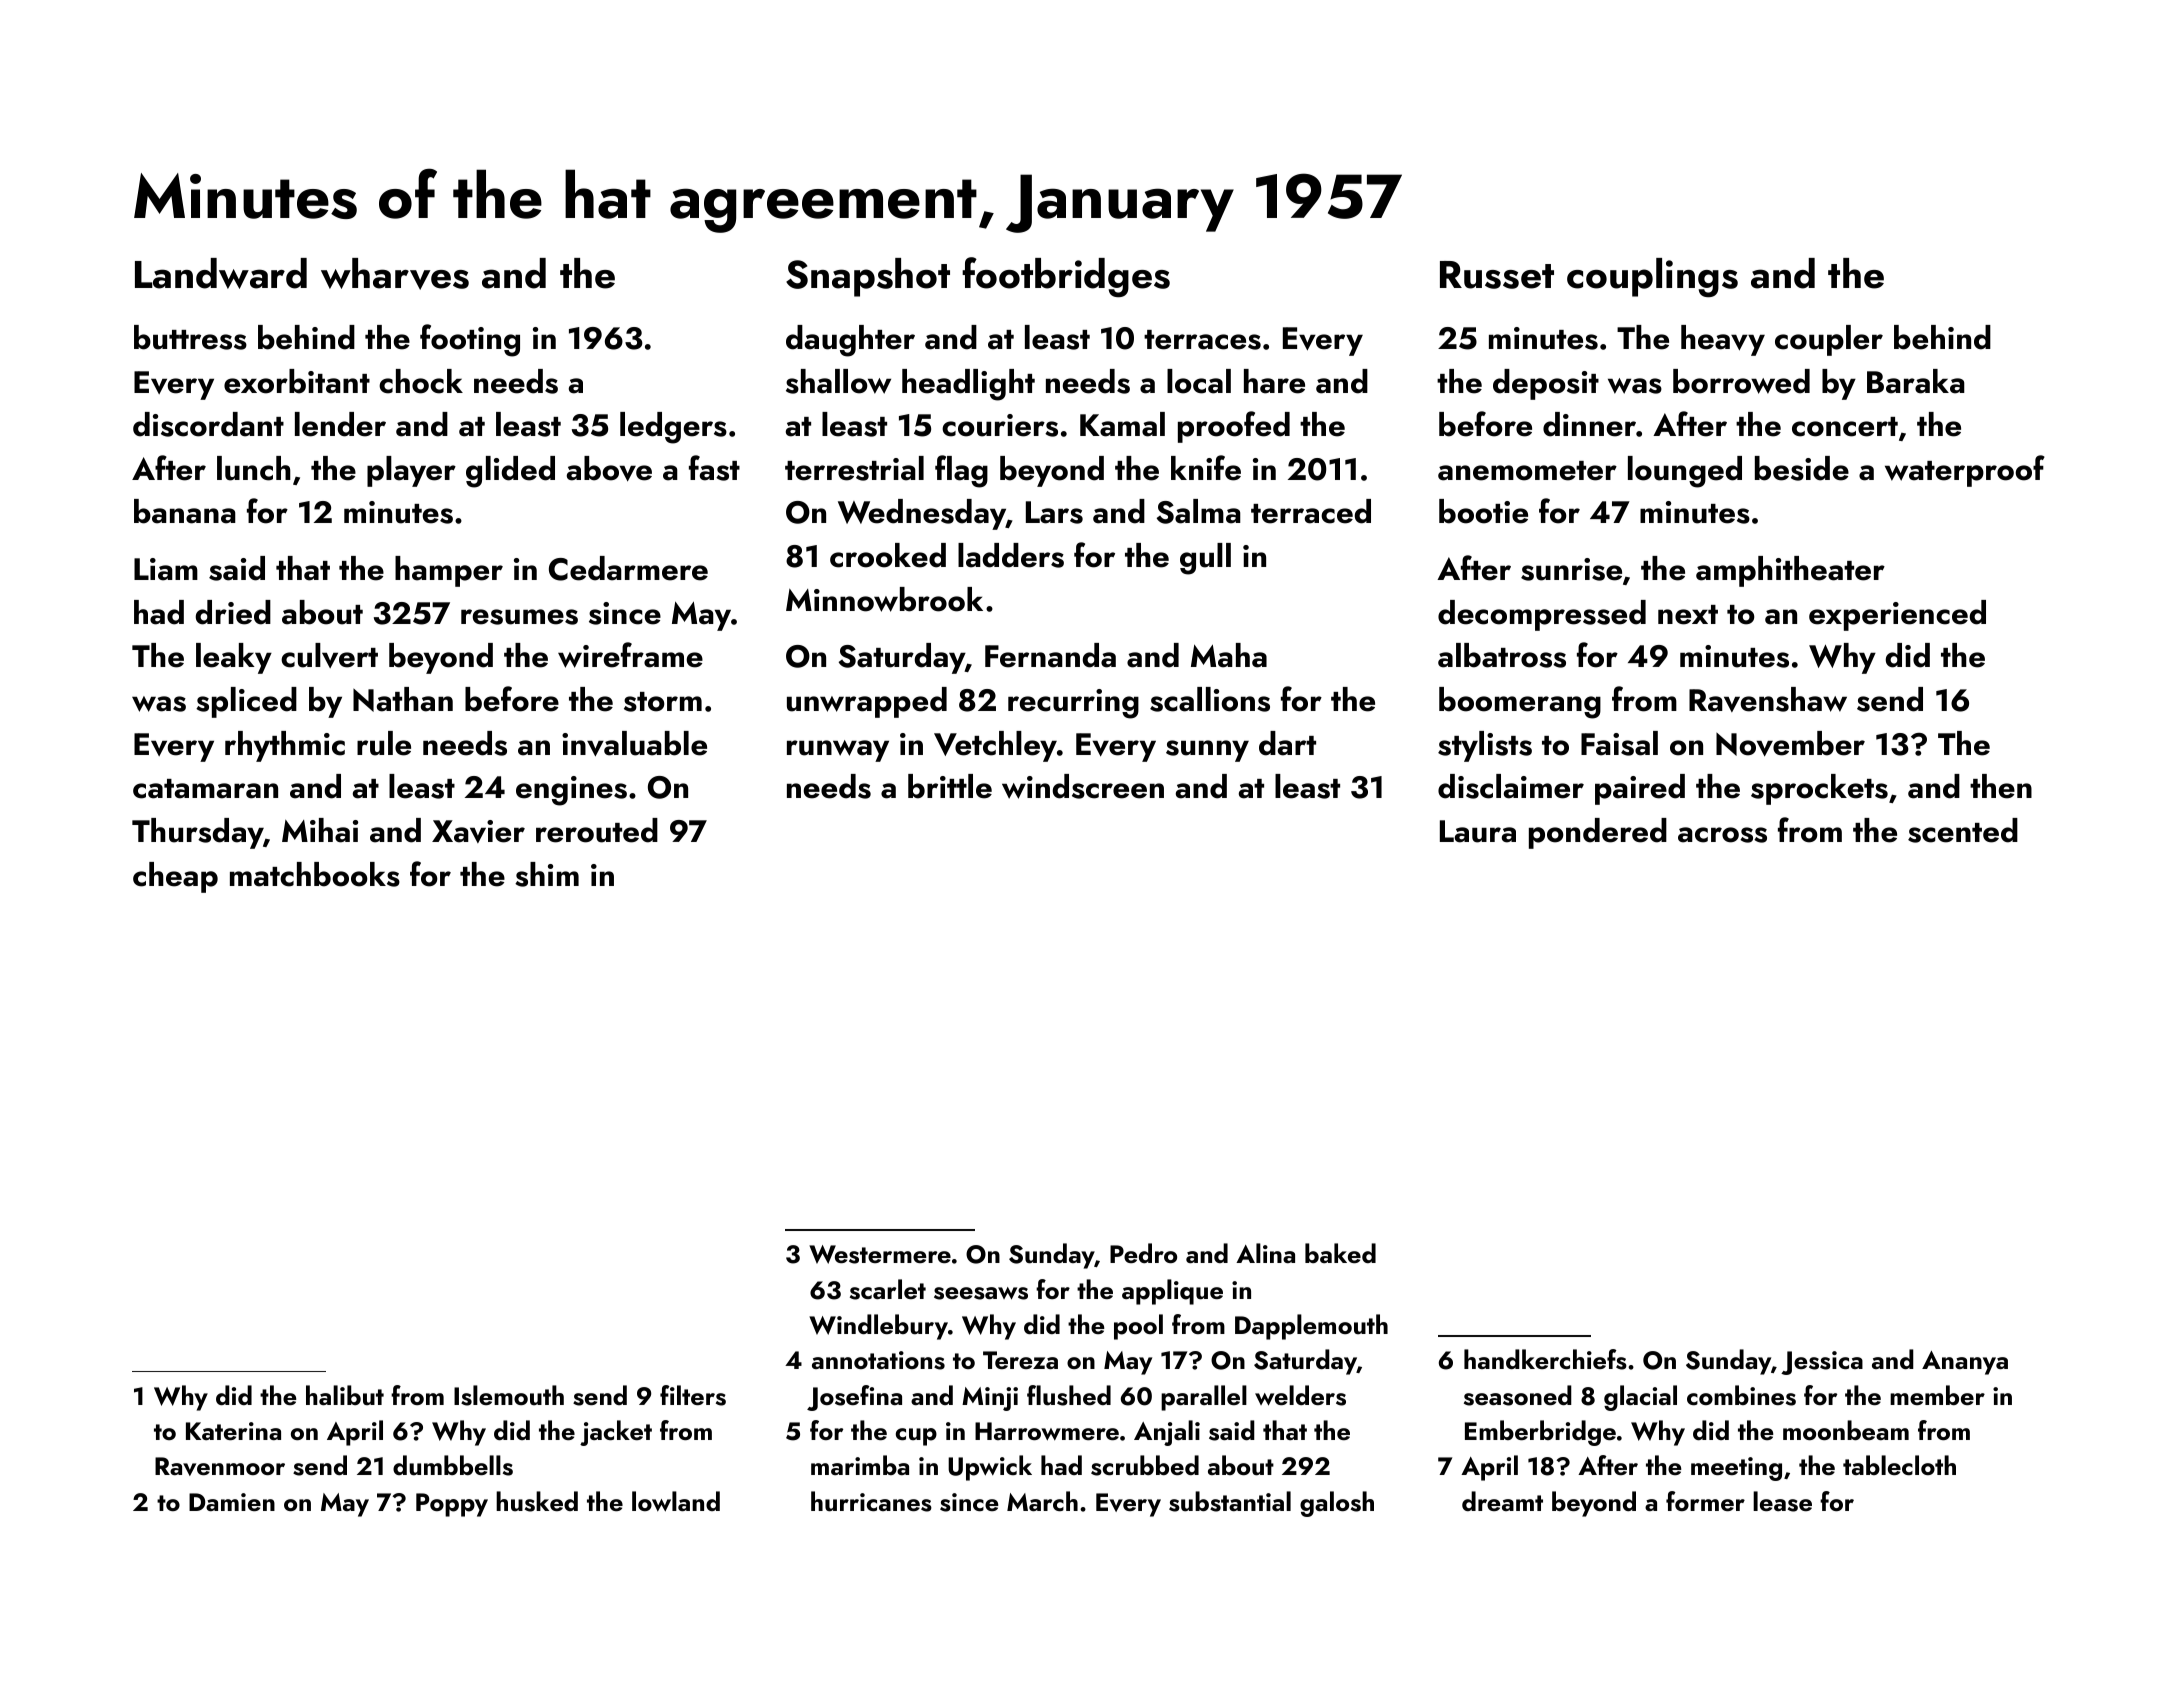 The image size is (2178, 1683). What do you see at coordinates (547, 874) in the image?
I see `shim` at bounding box center [547, 874].
